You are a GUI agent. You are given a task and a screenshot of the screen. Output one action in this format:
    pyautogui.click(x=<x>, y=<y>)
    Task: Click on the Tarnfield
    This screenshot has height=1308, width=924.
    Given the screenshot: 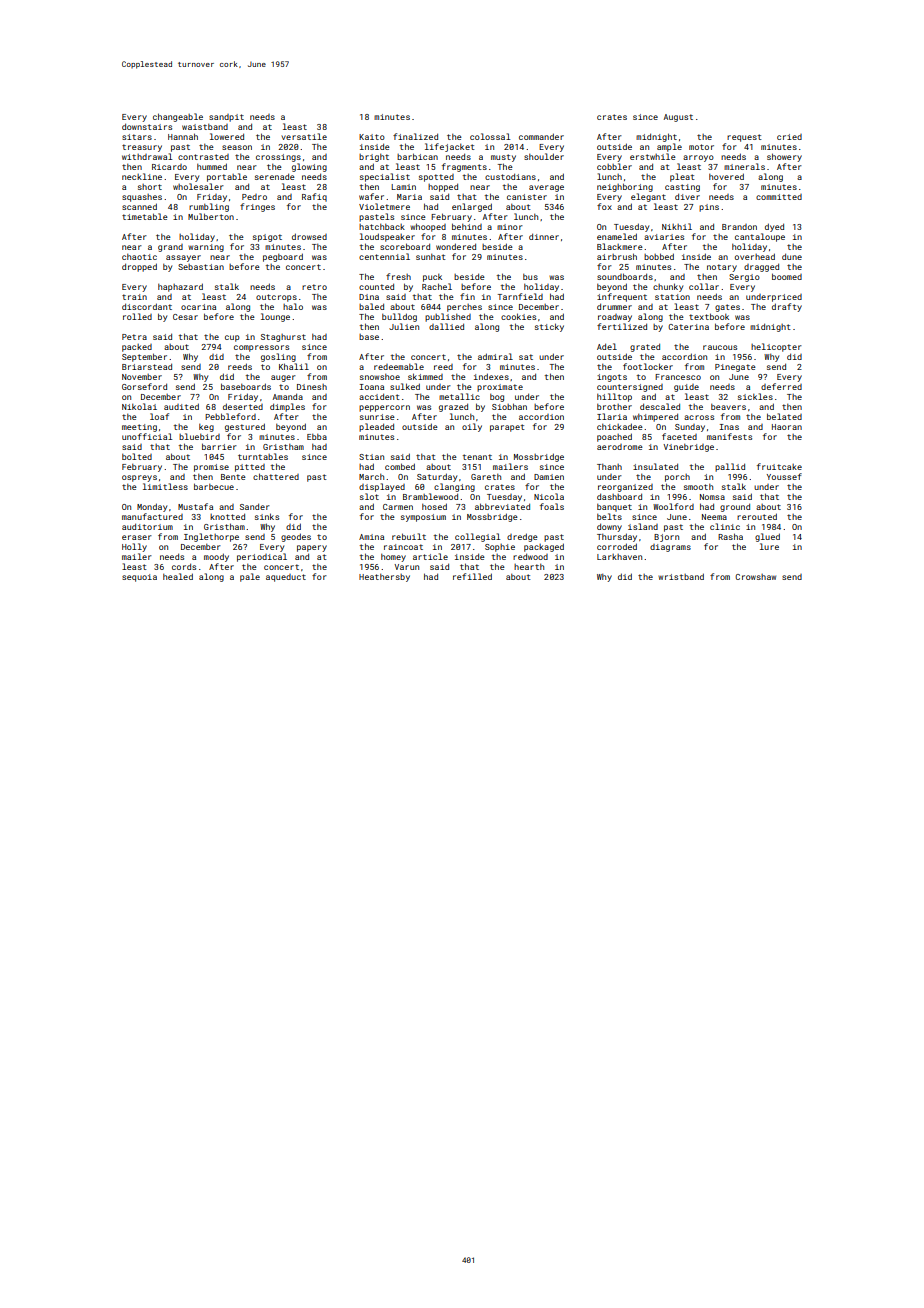 What is the action you would take?
    pyautogui.click(x=520, y=296)
